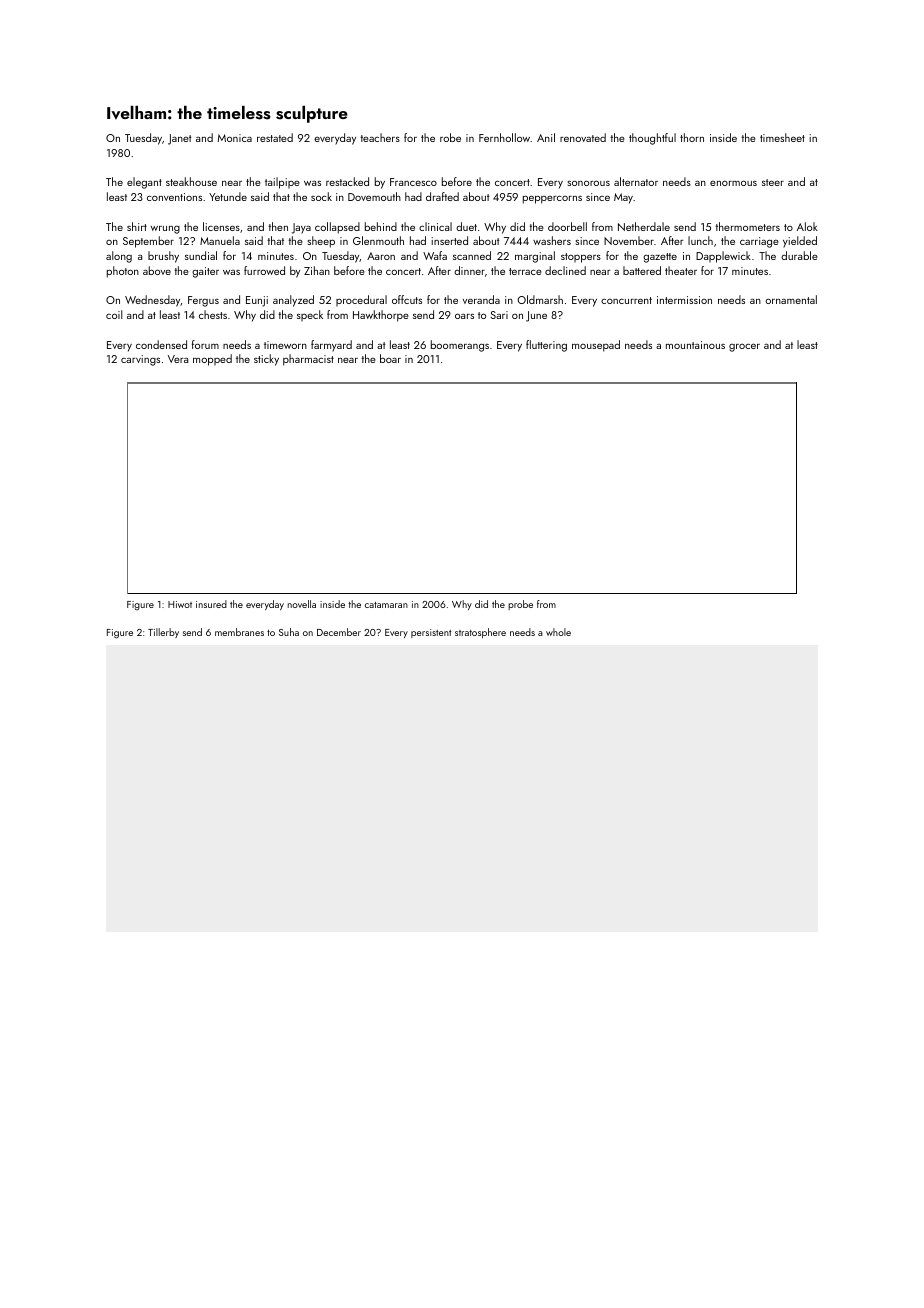 Image resolution: width=924 pixels, height=1308 pixels. What do you see at coordinates (652, 139) in the document?
I see `thoughtful` at bounding box center [652, 139].
